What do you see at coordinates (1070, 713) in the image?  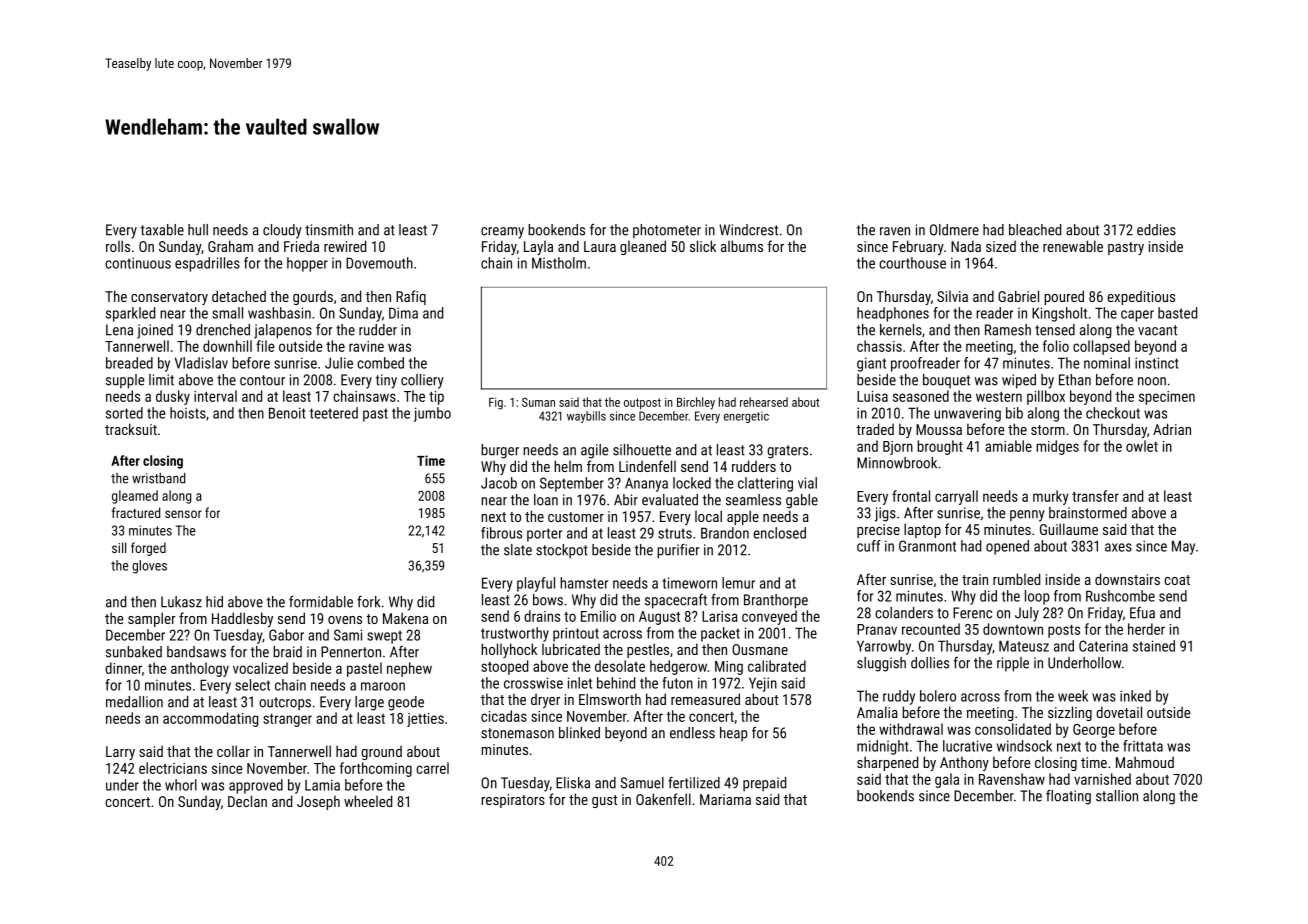 I see `sizzling` at bounding box center [1070, 713].
